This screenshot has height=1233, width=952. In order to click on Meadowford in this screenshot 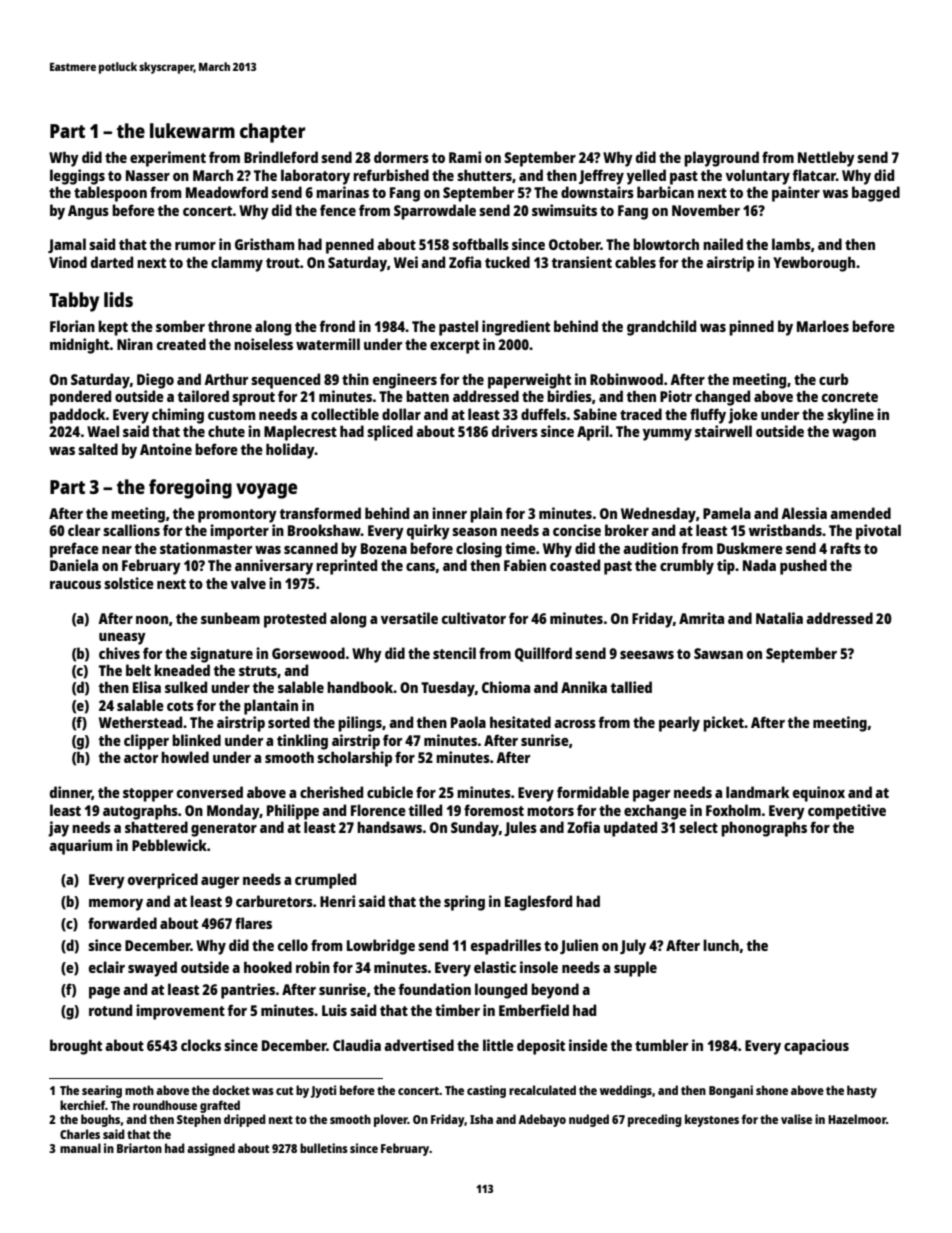, I will do `click(227, 192)`.
